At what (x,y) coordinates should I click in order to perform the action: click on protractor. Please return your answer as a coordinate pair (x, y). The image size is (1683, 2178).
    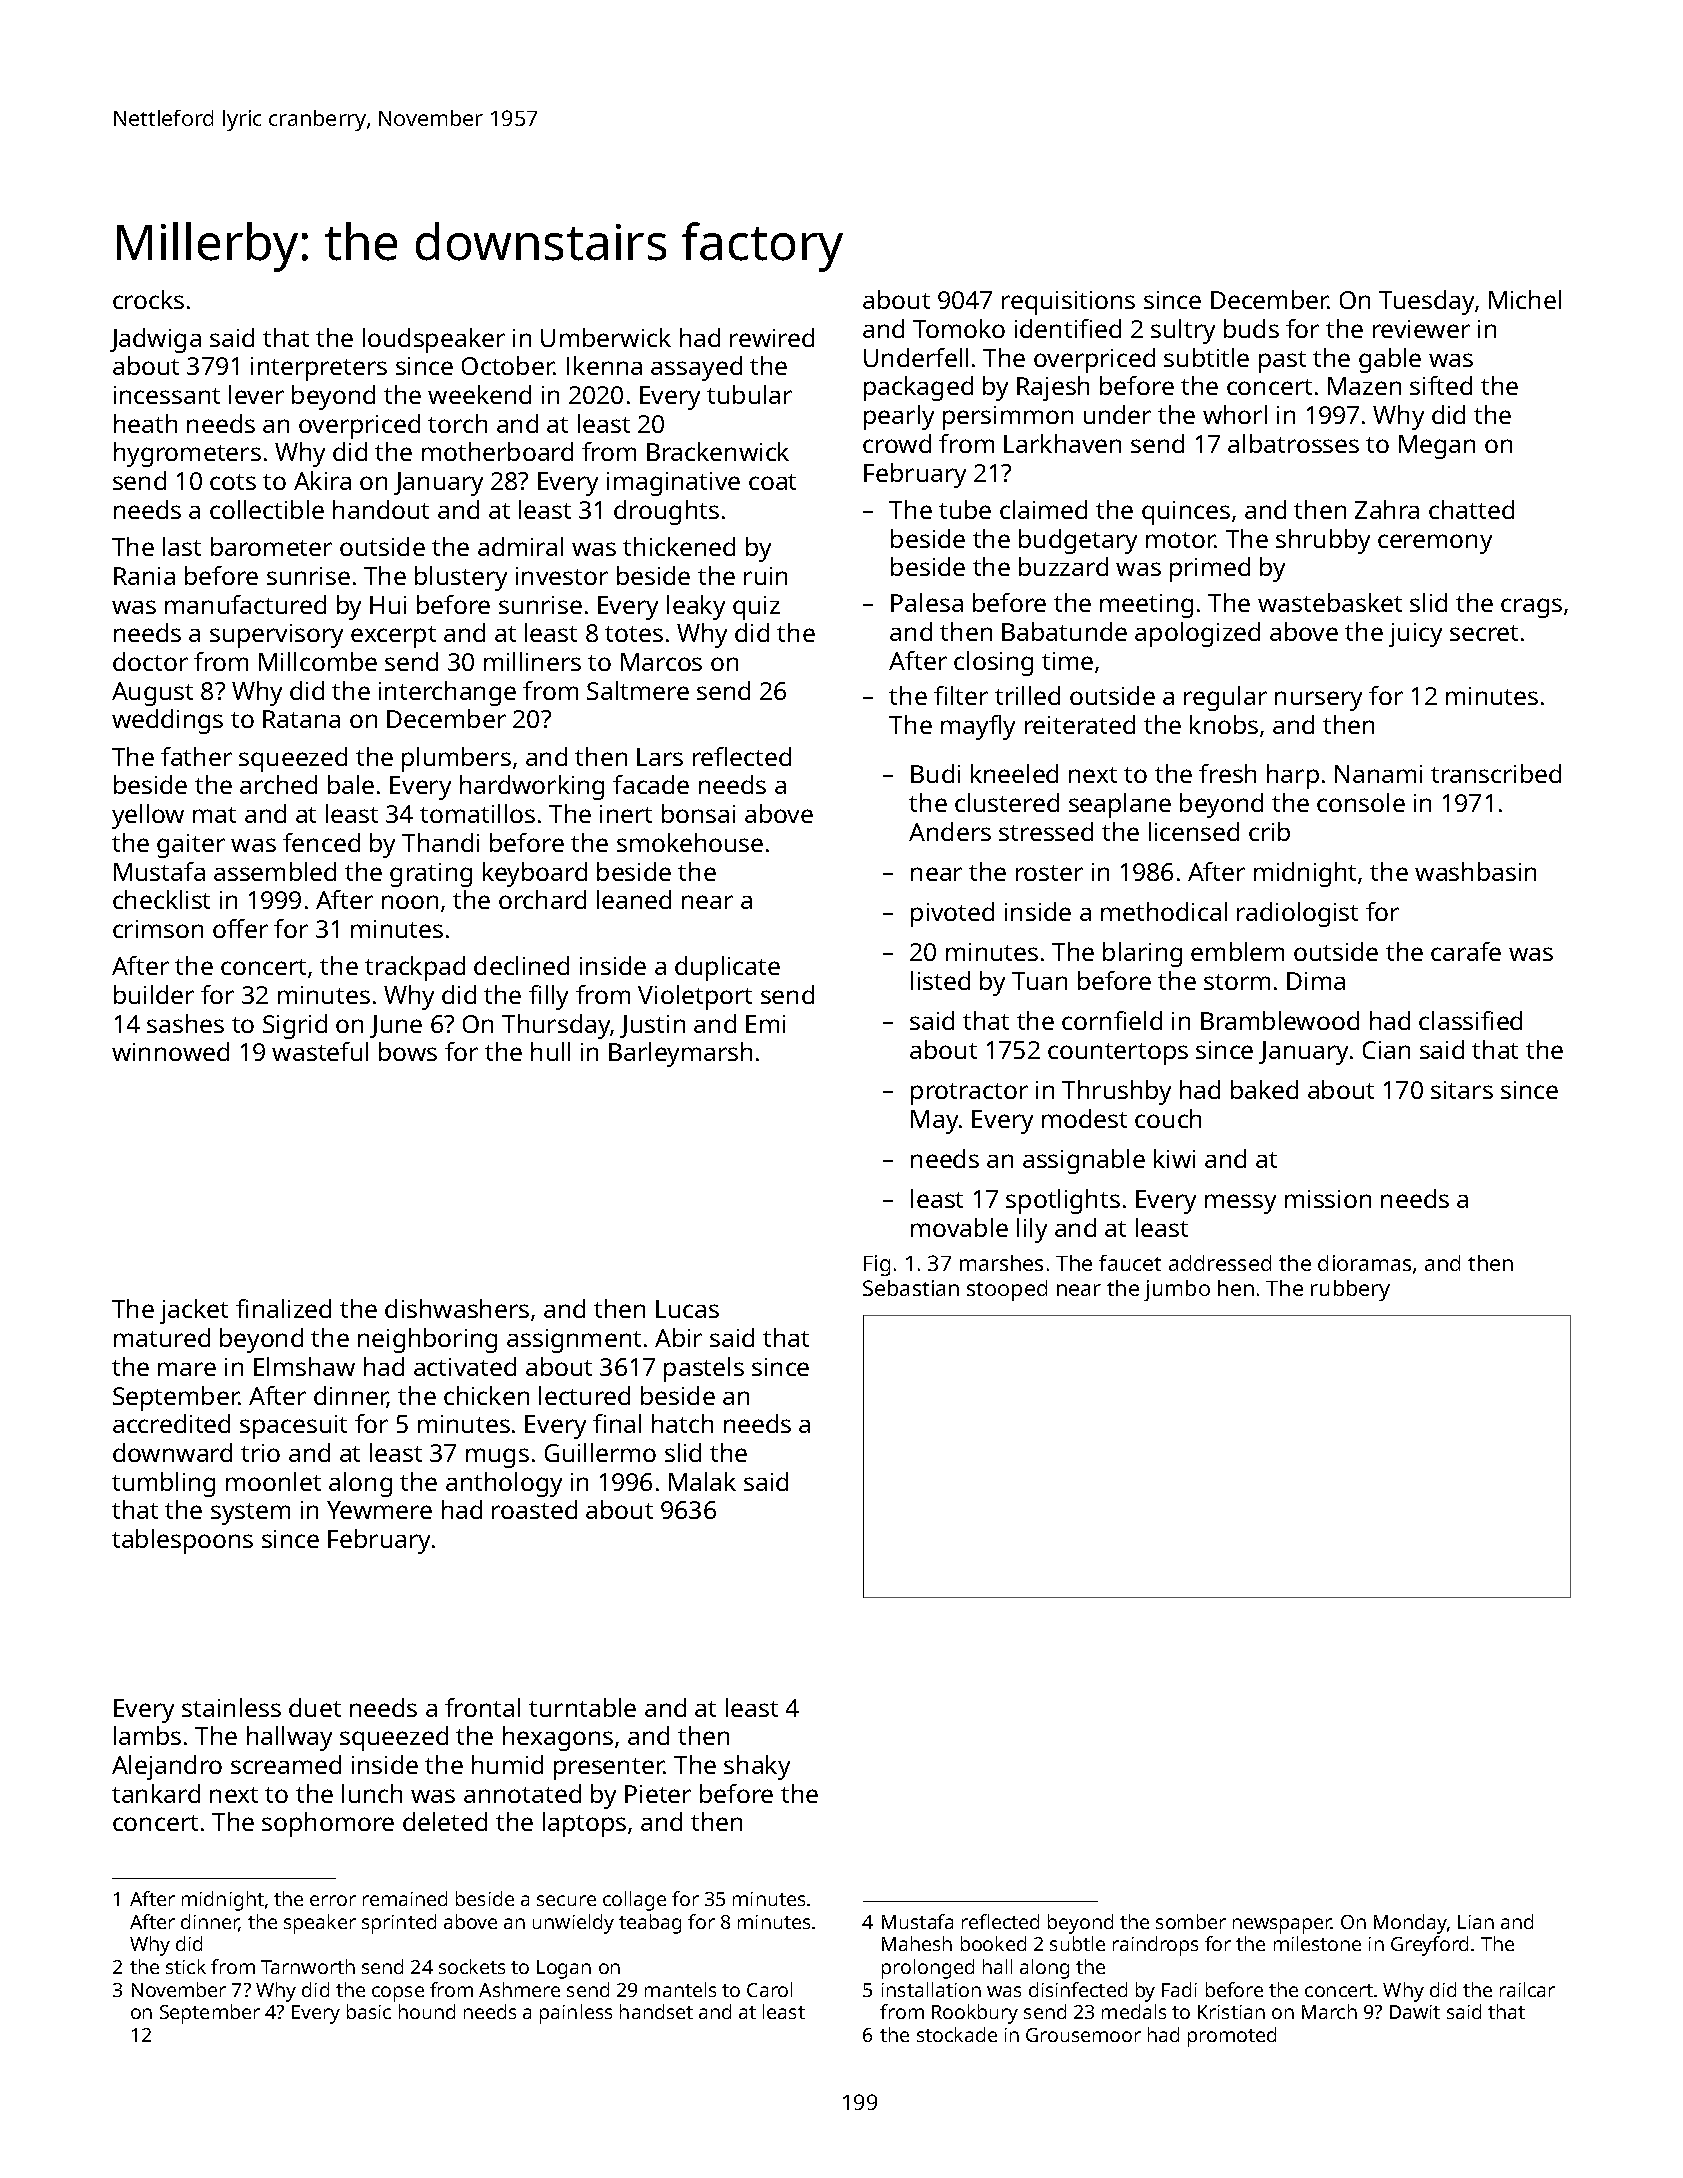
    Looking at the image, I should click on (969, 1094).
